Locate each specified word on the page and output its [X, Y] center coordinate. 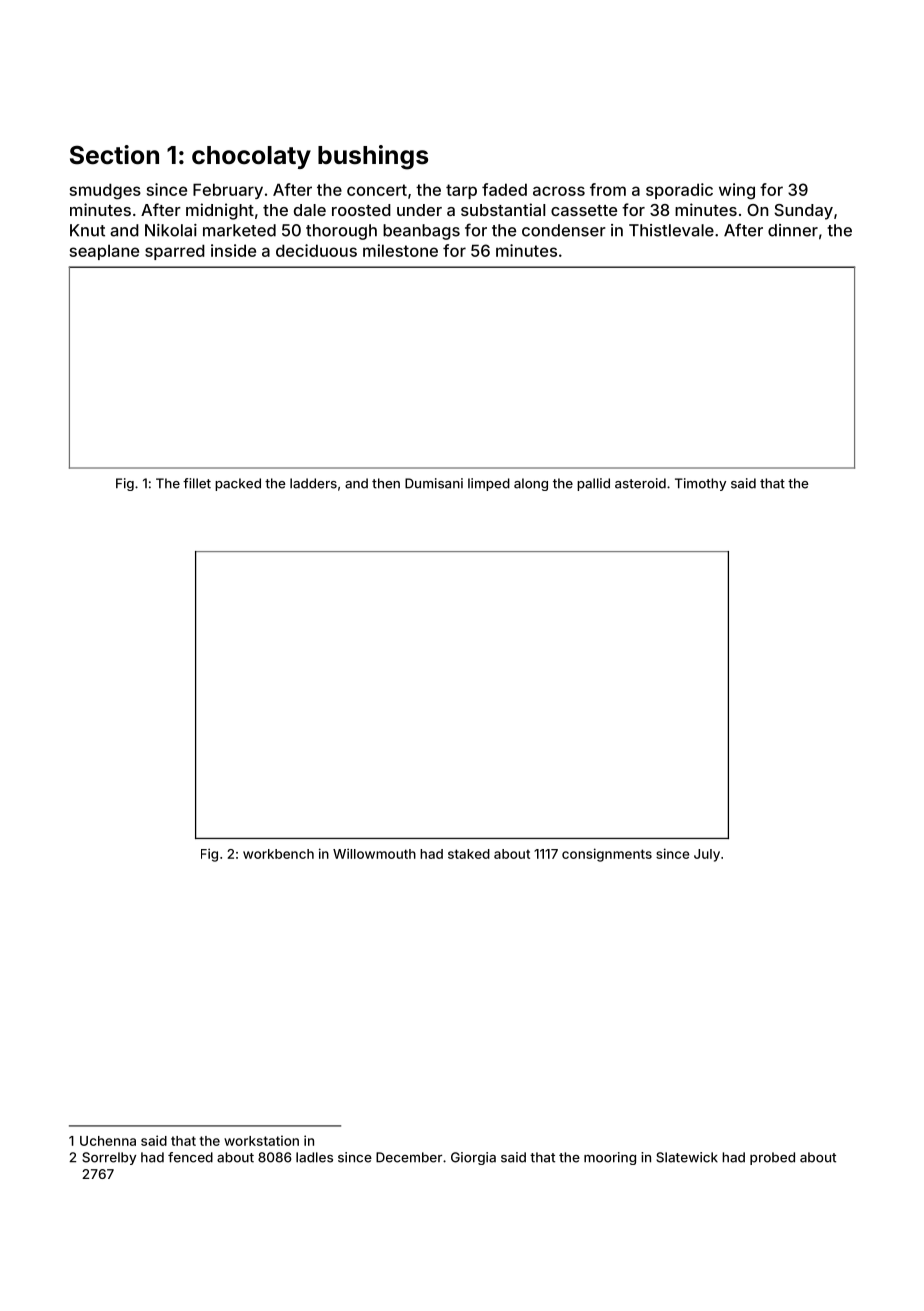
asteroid [640, 483]
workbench [278, 854]
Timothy [700, 484]
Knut [87, 230]
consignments [607, 855]
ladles [314, 1157]
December [409, 1157]
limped [489, 484]
